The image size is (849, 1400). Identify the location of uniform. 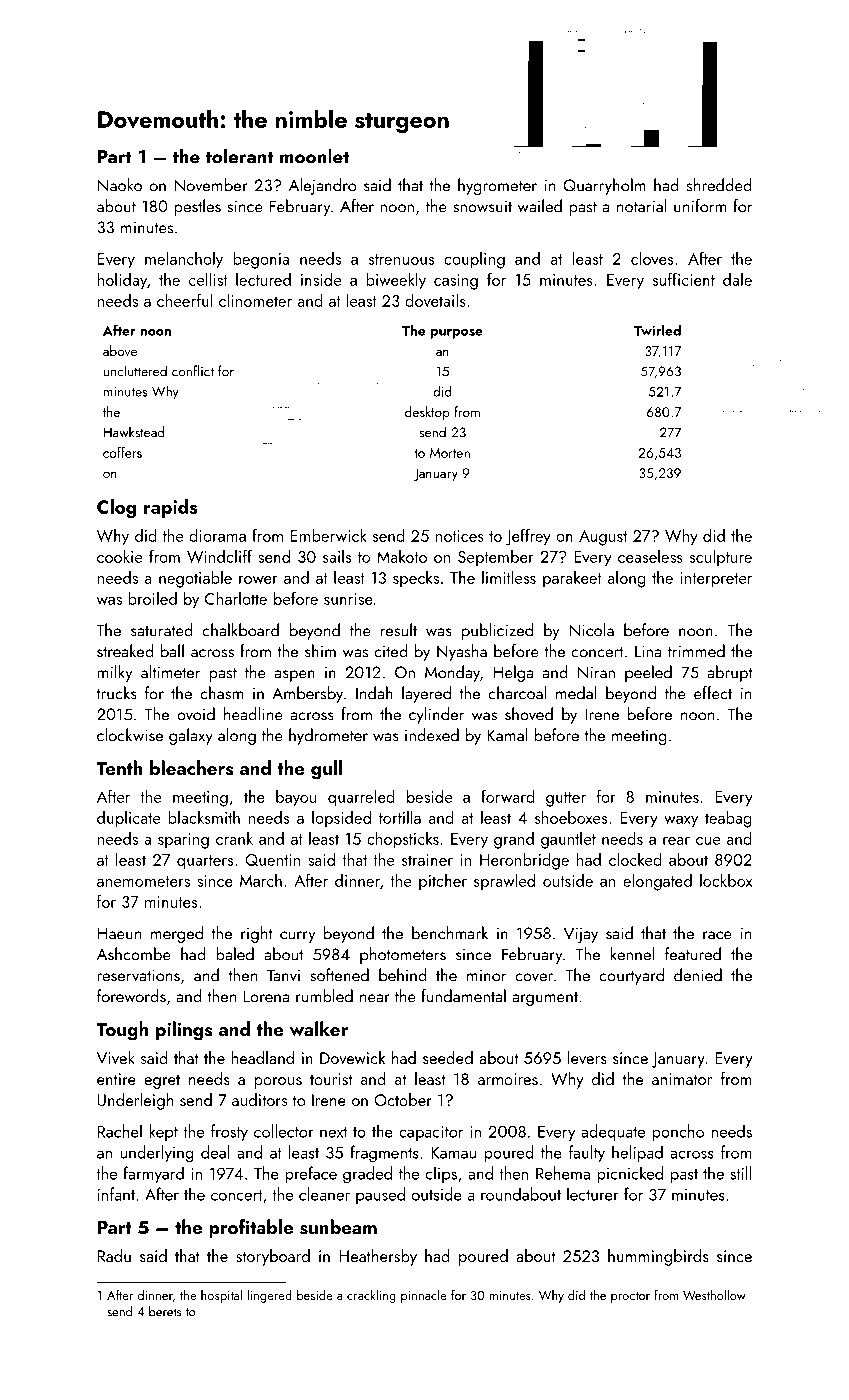
(700, 206).
